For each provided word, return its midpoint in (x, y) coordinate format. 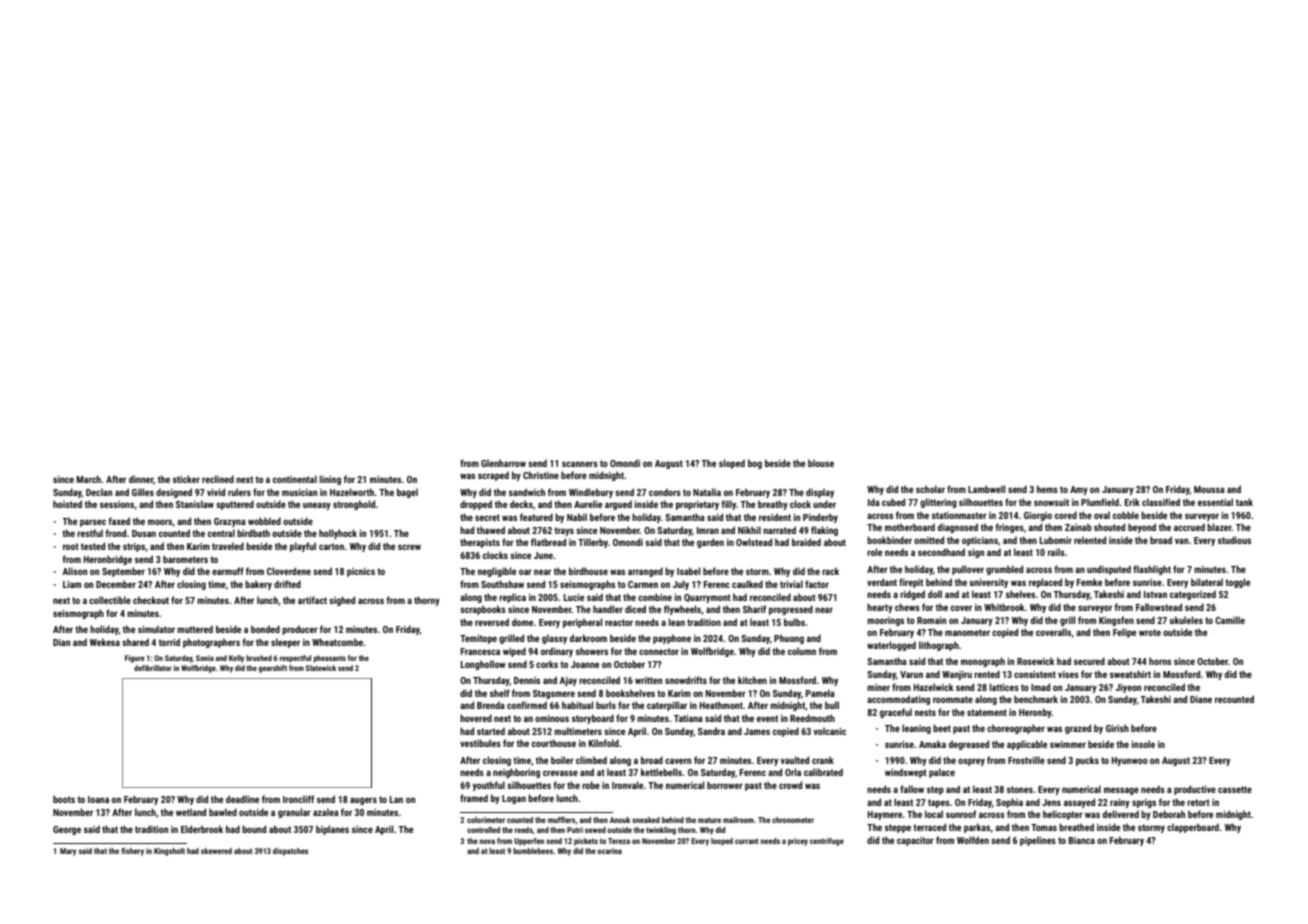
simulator (156, 629)
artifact (312, 600)
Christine (541, 475)
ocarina (610, 851)
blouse (821, 463)
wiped (514, 652)
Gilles (143, 492)
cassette (1235, 789)
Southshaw (502, 584)
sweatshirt (1130, 674)
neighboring (516, 773)
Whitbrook (1004, 607)
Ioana (98, 799)
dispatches (290, 852)
